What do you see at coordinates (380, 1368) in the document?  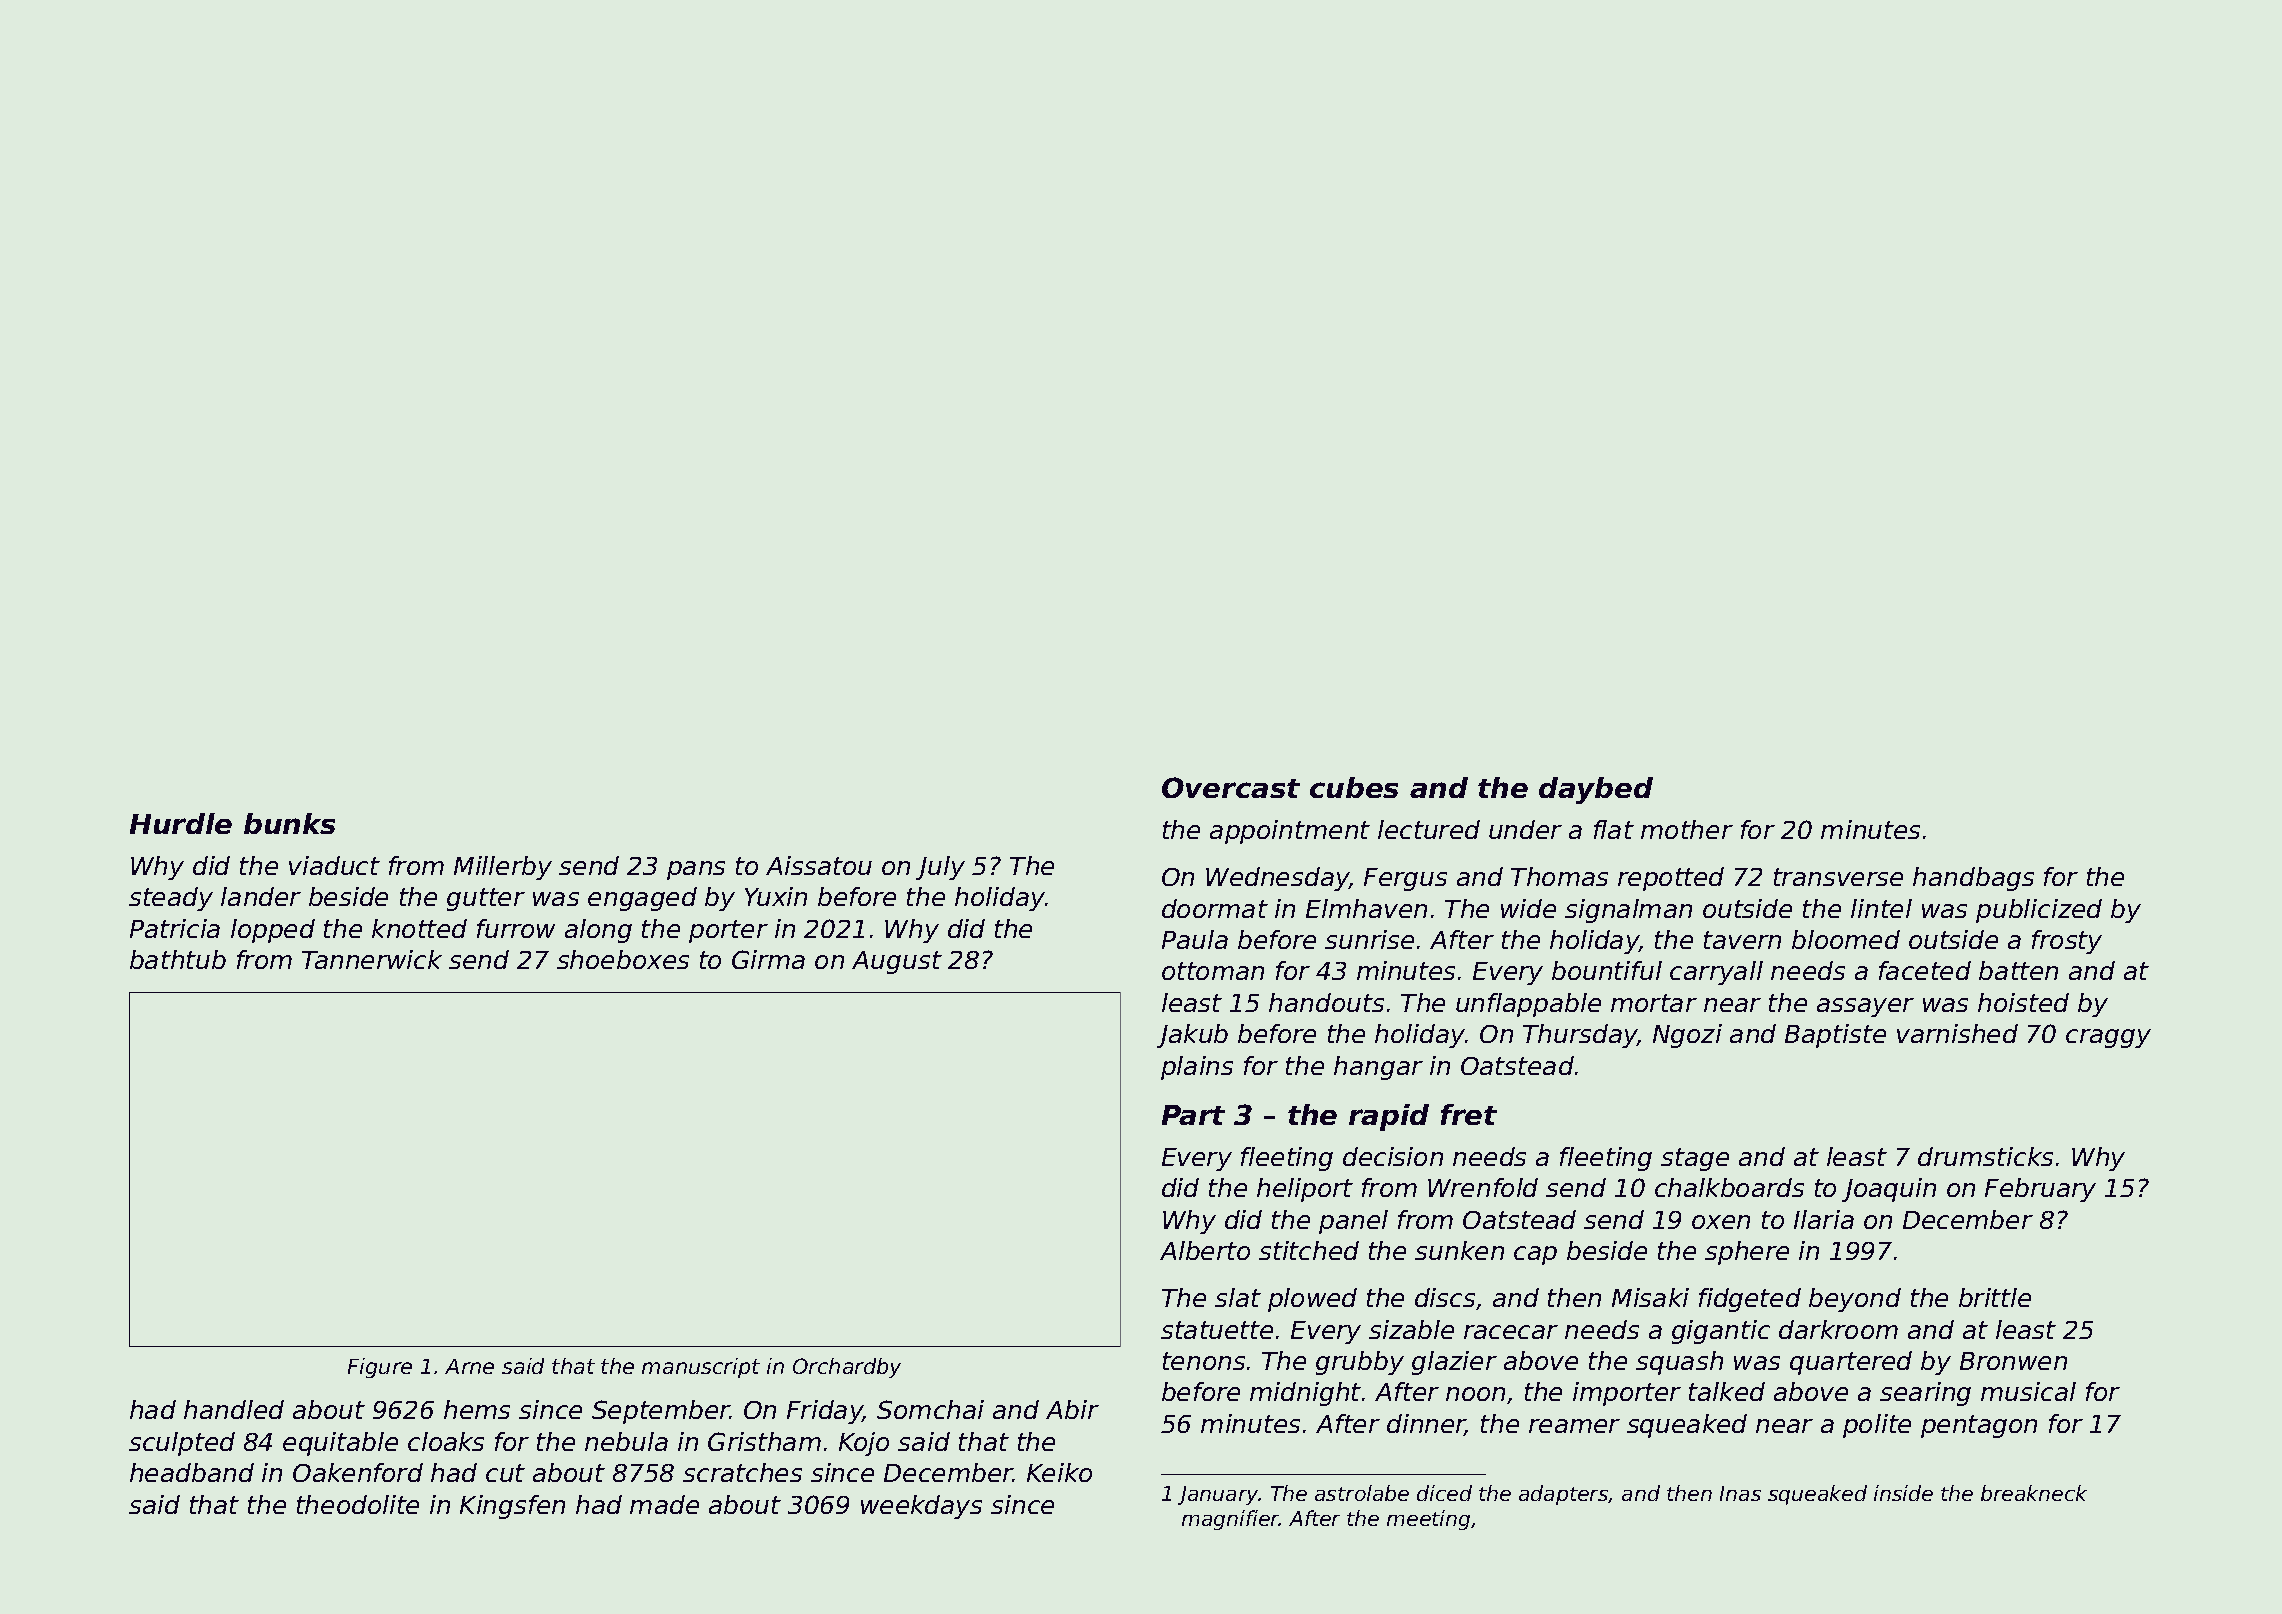 I see `Figure` at bounding box center [380, 1368].
